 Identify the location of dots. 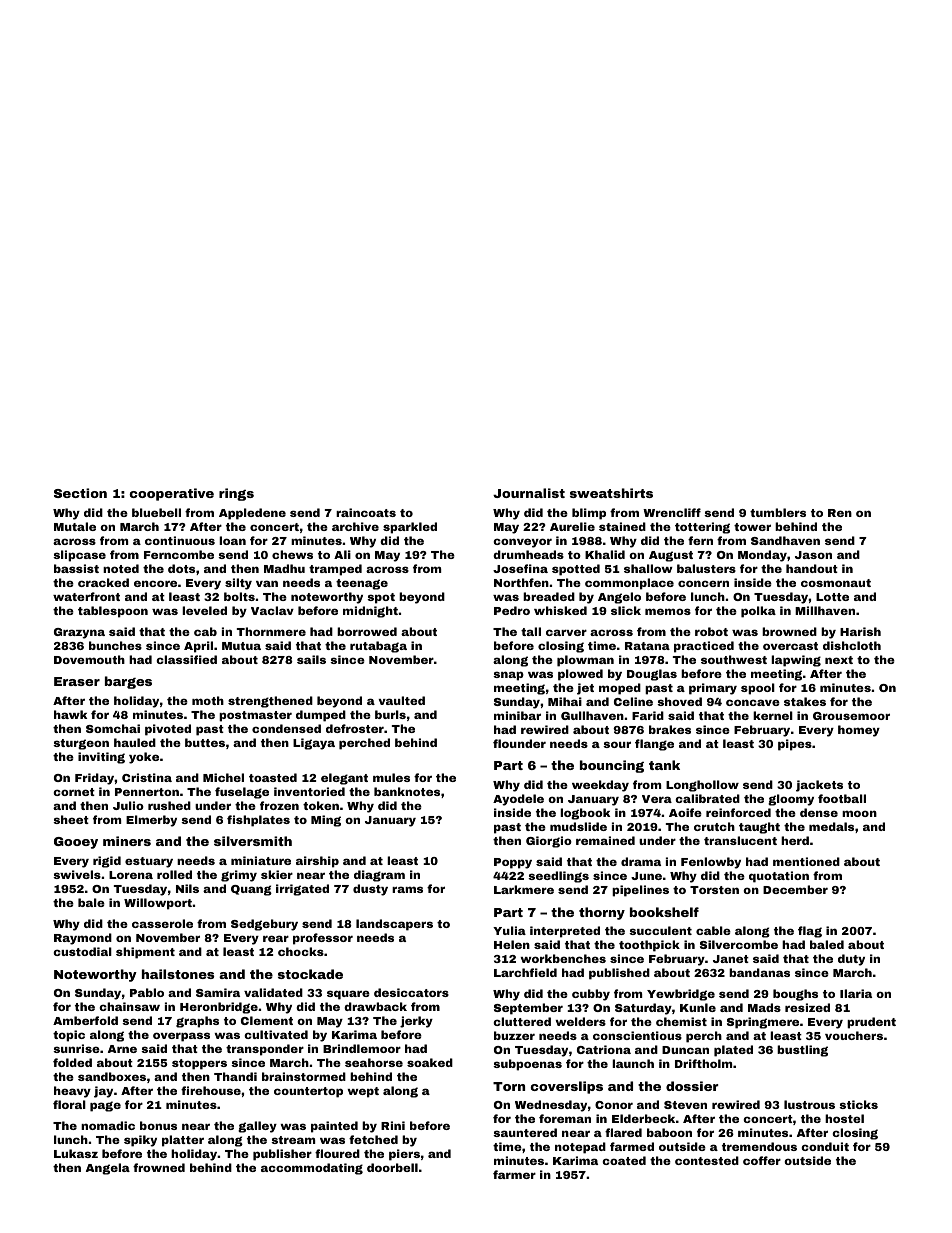
(181, 568).
